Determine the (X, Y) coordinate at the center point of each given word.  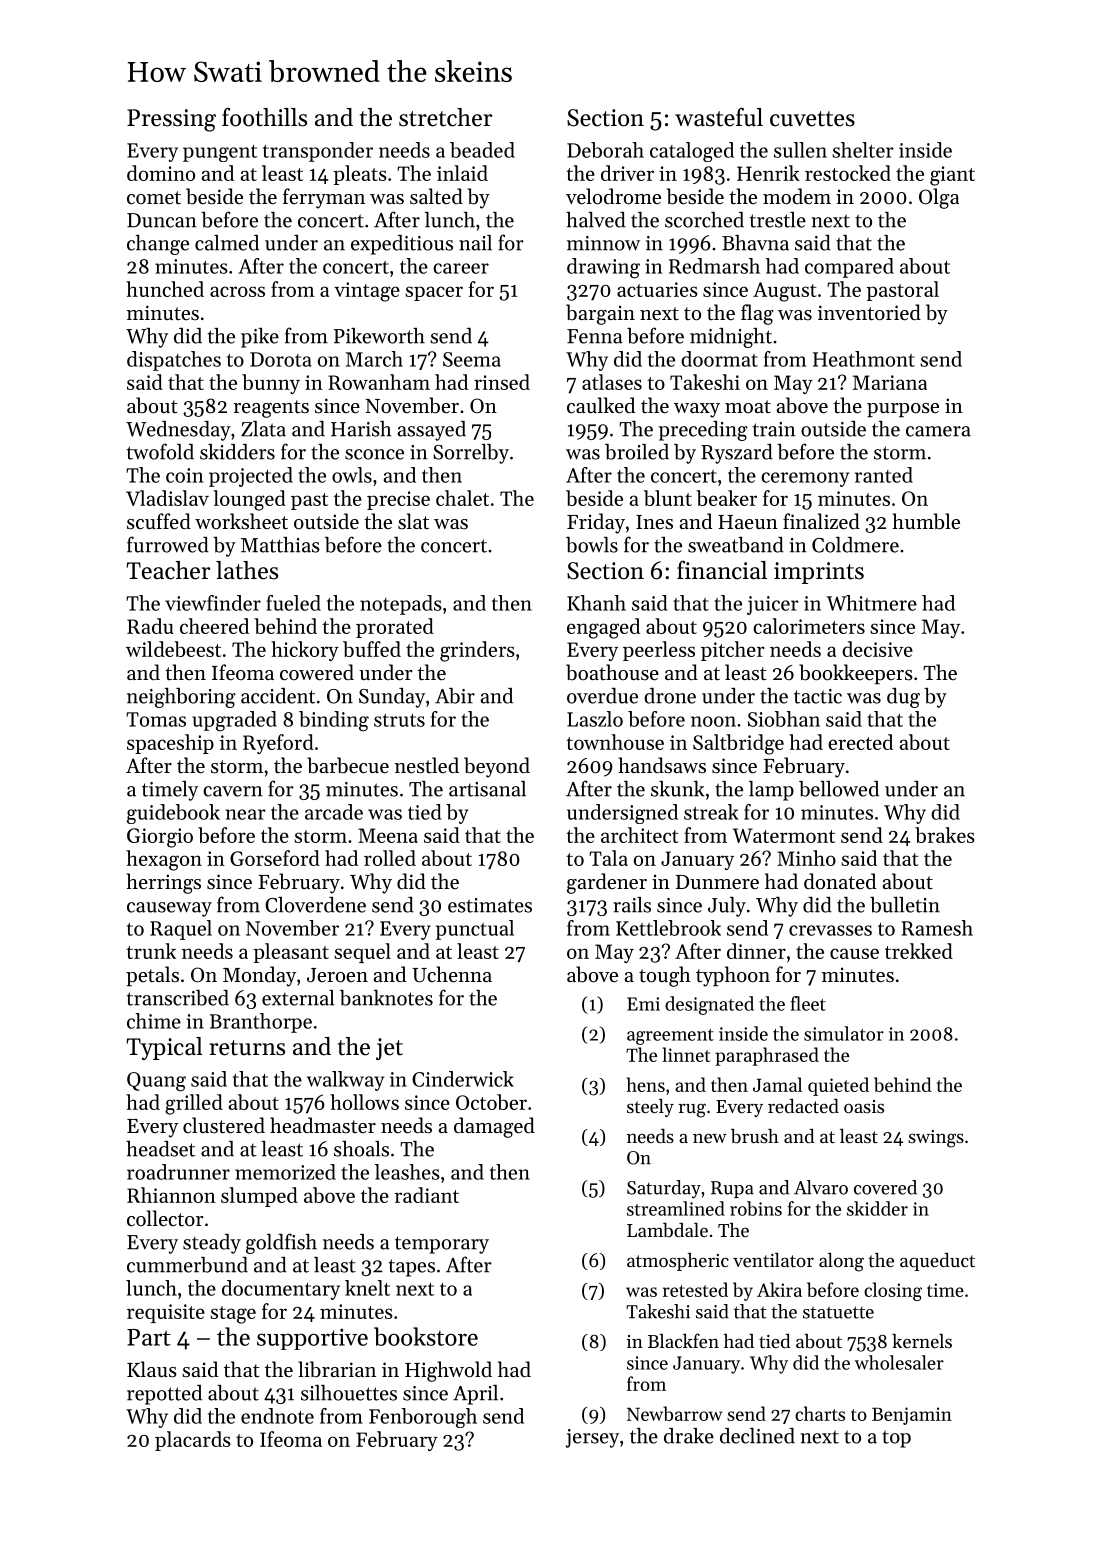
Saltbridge (738, 744)
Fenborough (423, 1418)
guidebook (173, 814)
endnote (277, 1416)
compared (849, 268)
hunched (165, 289)
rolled (390, 858)
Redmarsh (714, 266)
